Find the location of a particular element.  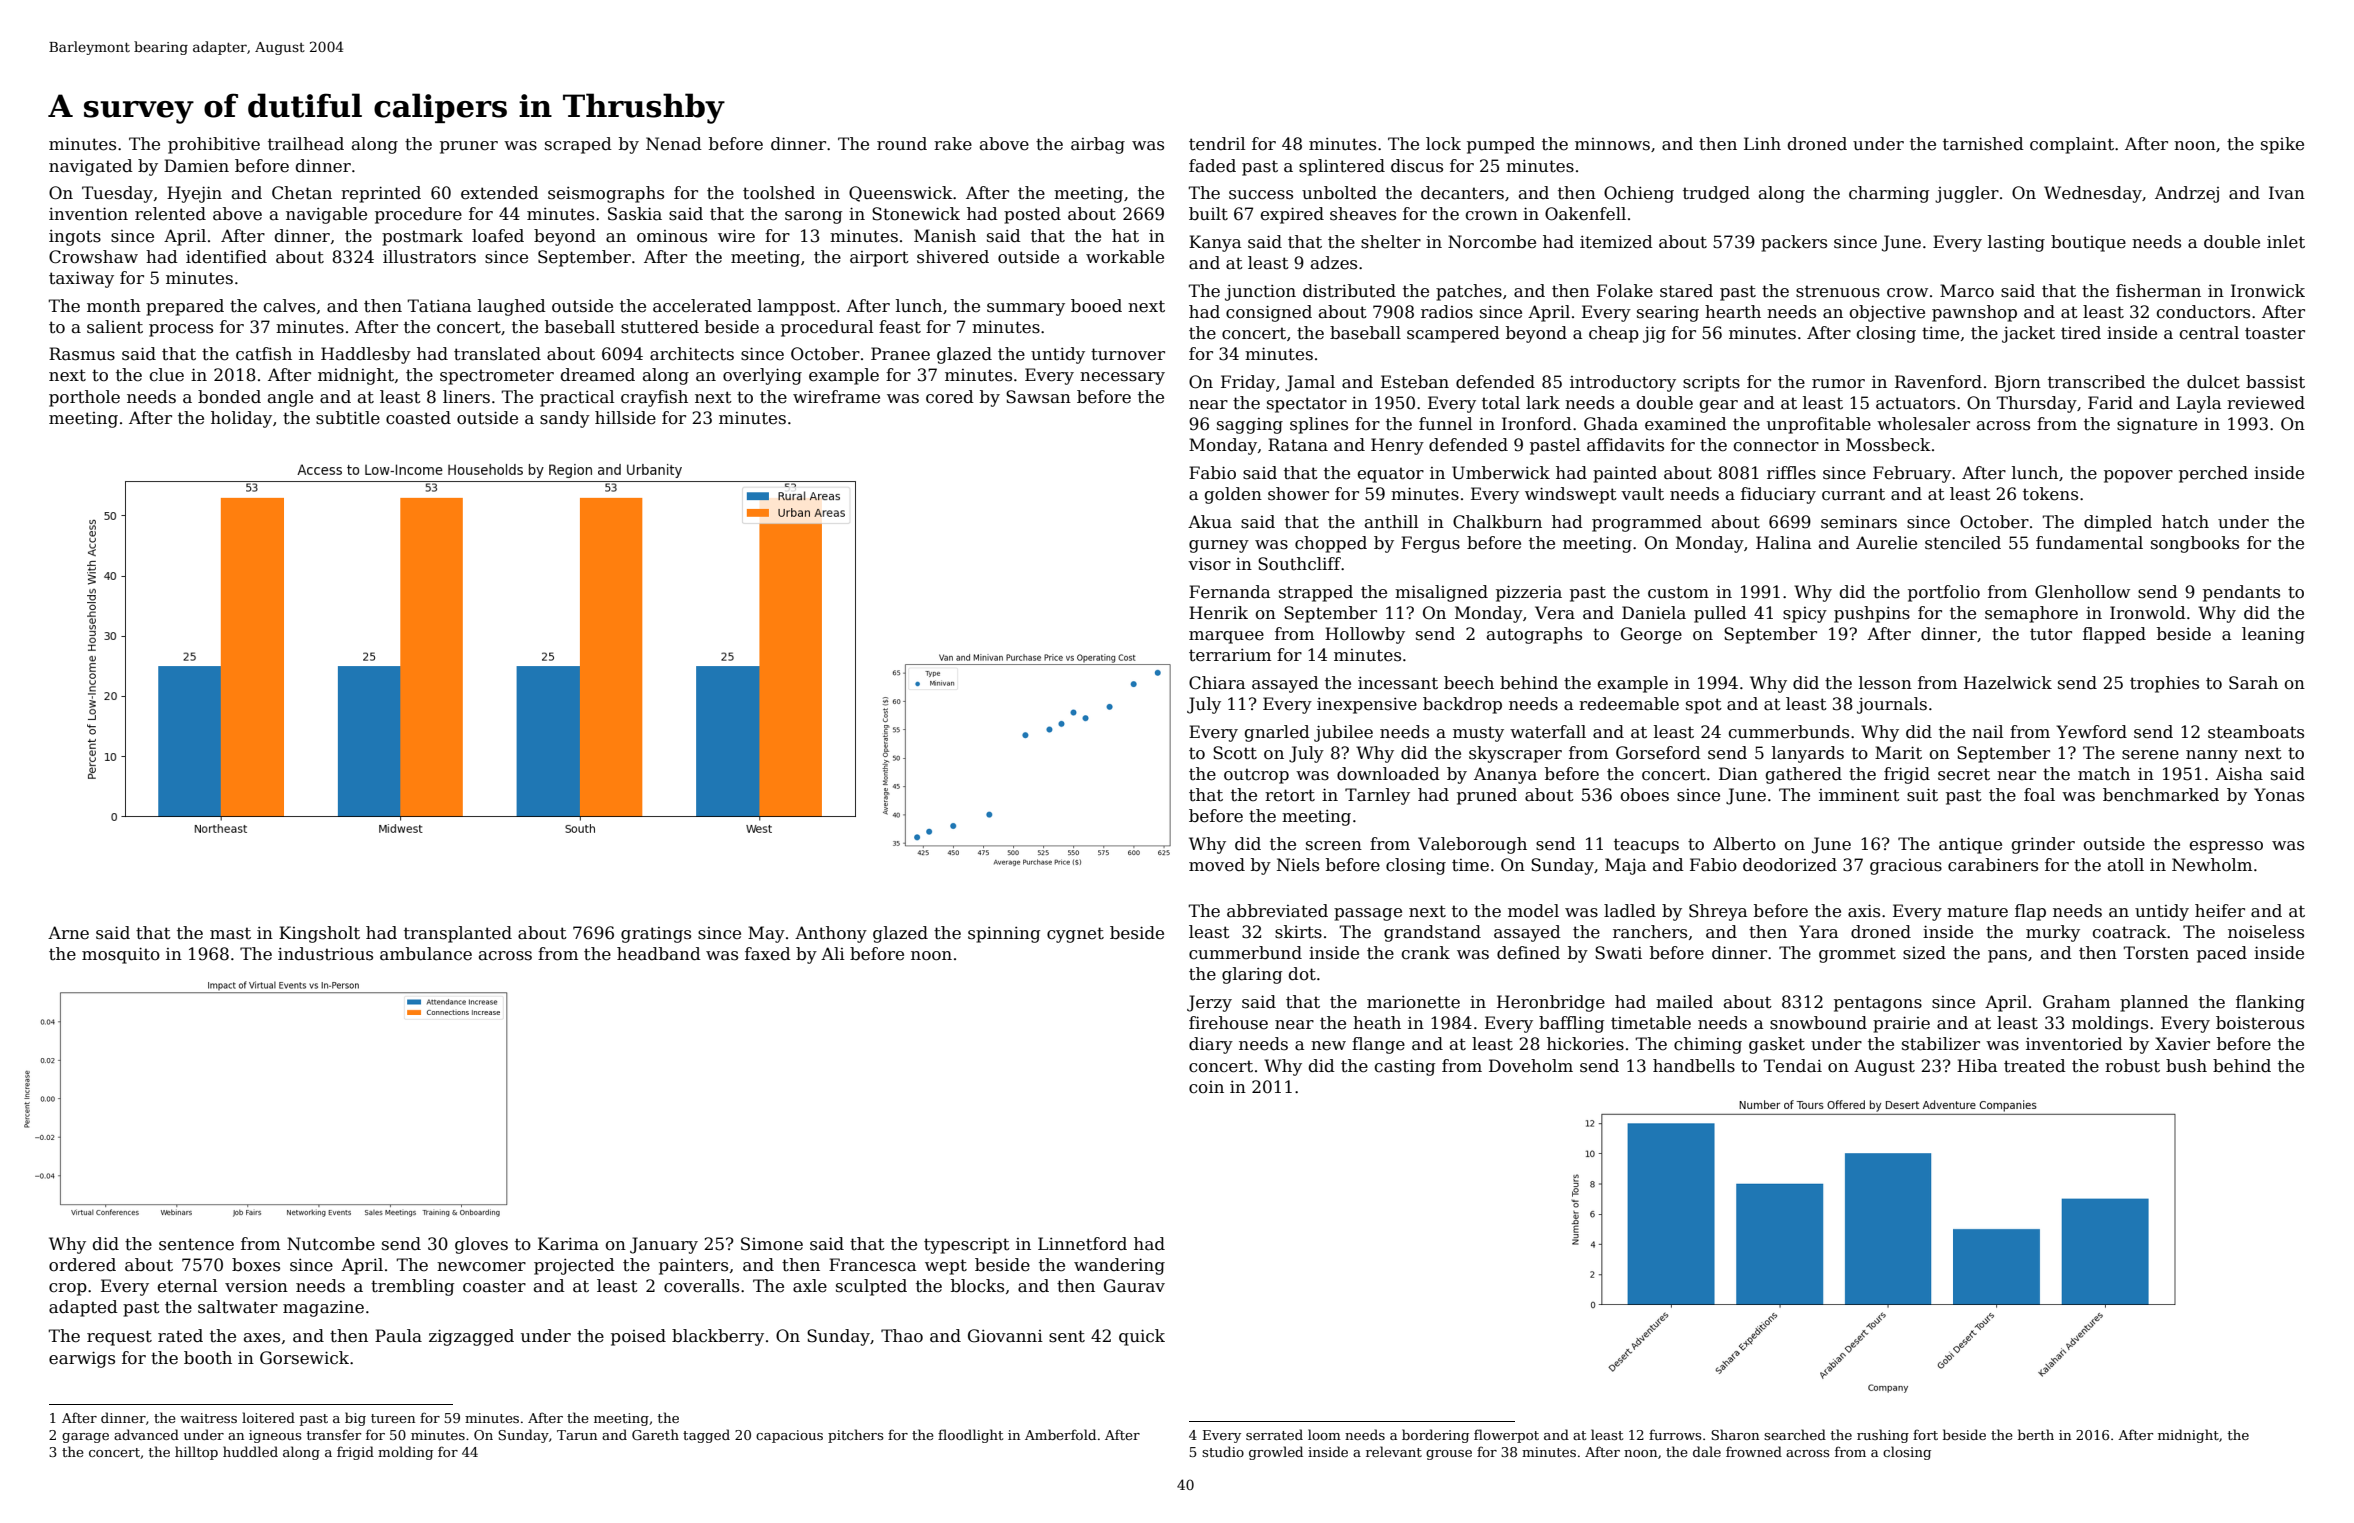

scripts is located at coordinates (1711, 383).
